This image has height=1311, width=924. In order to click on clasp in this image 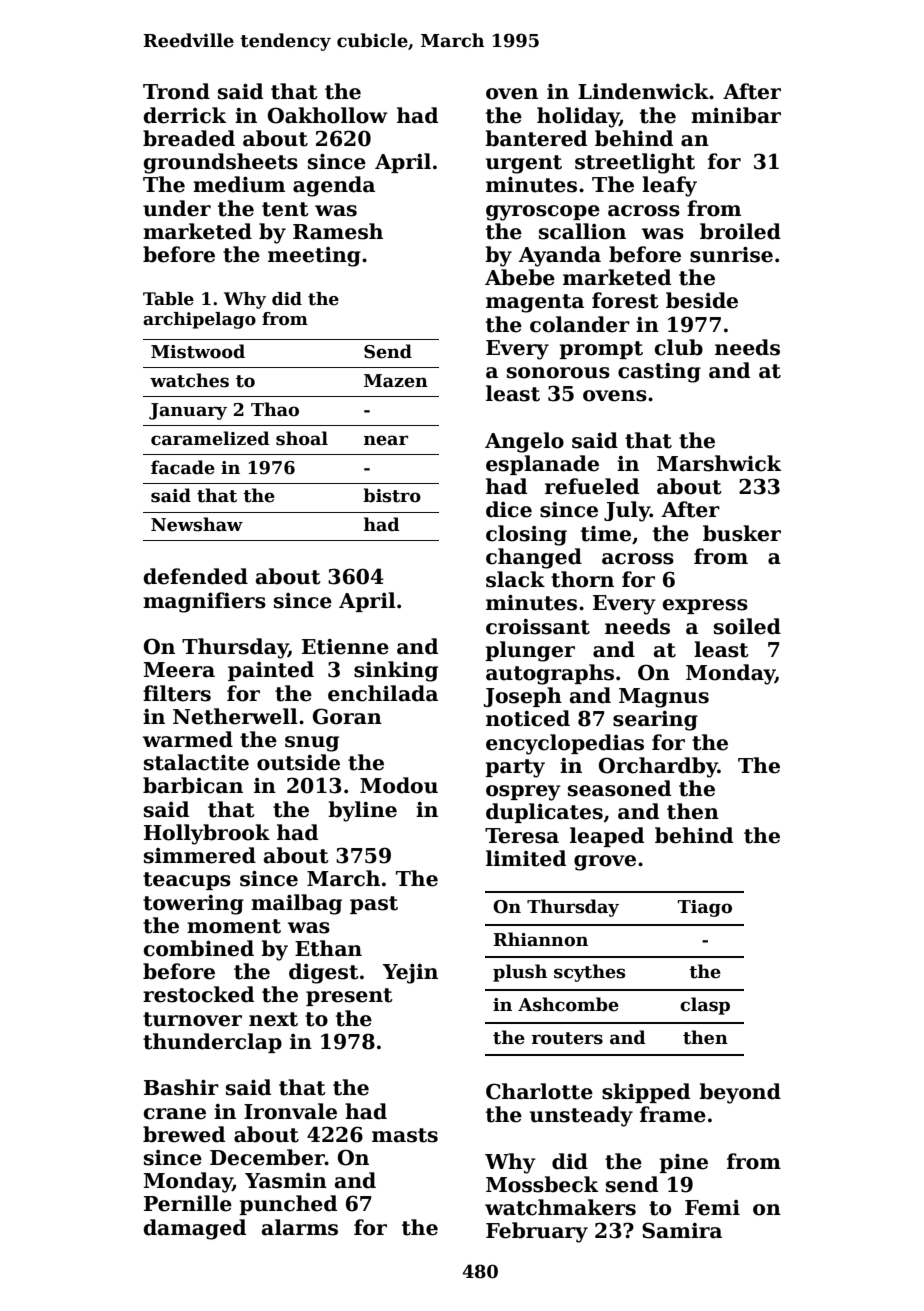, I will do `click(705, 1006)`.
